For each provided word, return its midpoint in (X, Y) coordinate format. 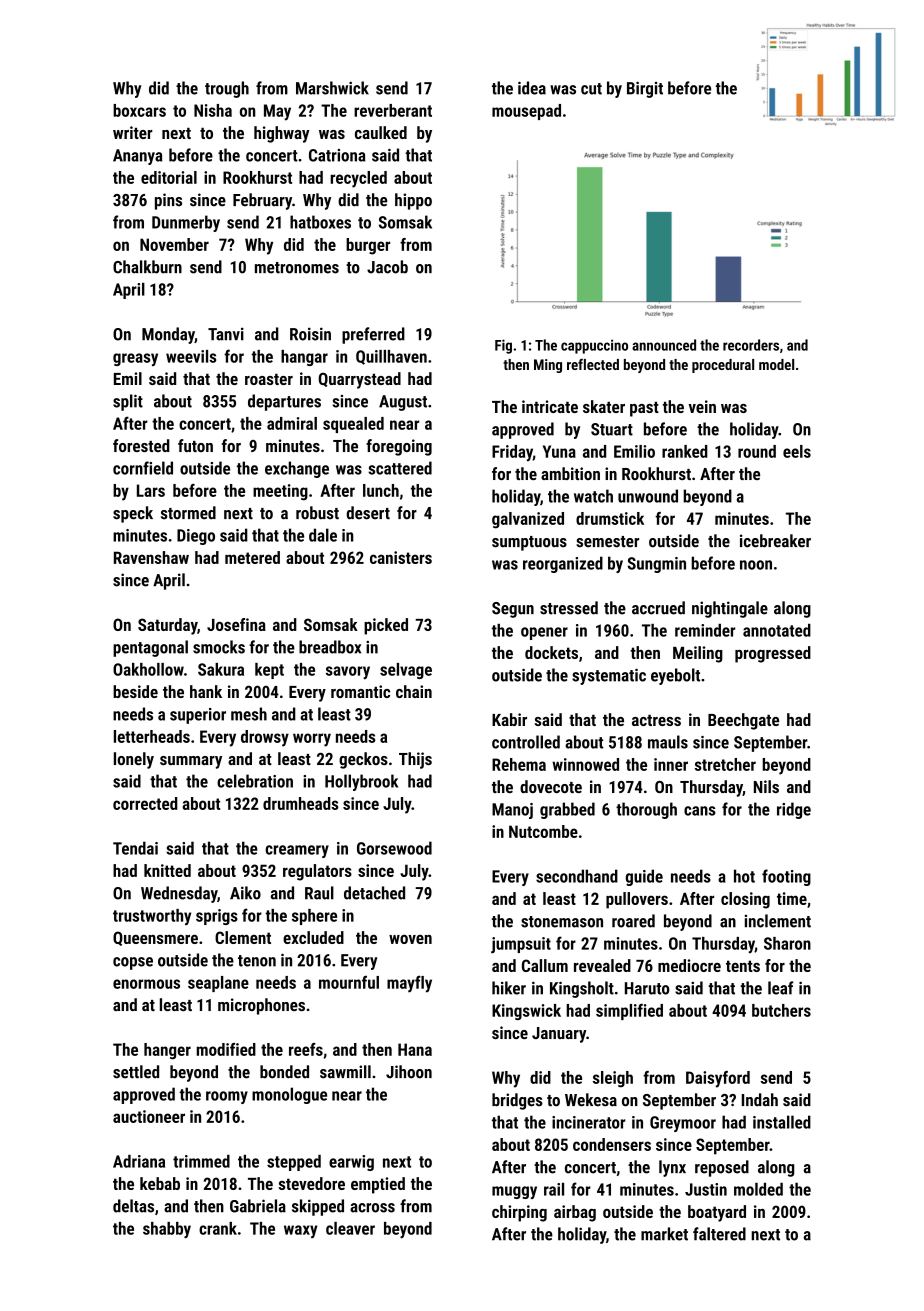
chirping (519, 1213)
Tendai (135, 848)
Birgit (645, 89)
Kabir (509, 719)
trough (227, 89)
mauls (668, 742)
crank (218, 1228)
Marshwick (332, 88)
